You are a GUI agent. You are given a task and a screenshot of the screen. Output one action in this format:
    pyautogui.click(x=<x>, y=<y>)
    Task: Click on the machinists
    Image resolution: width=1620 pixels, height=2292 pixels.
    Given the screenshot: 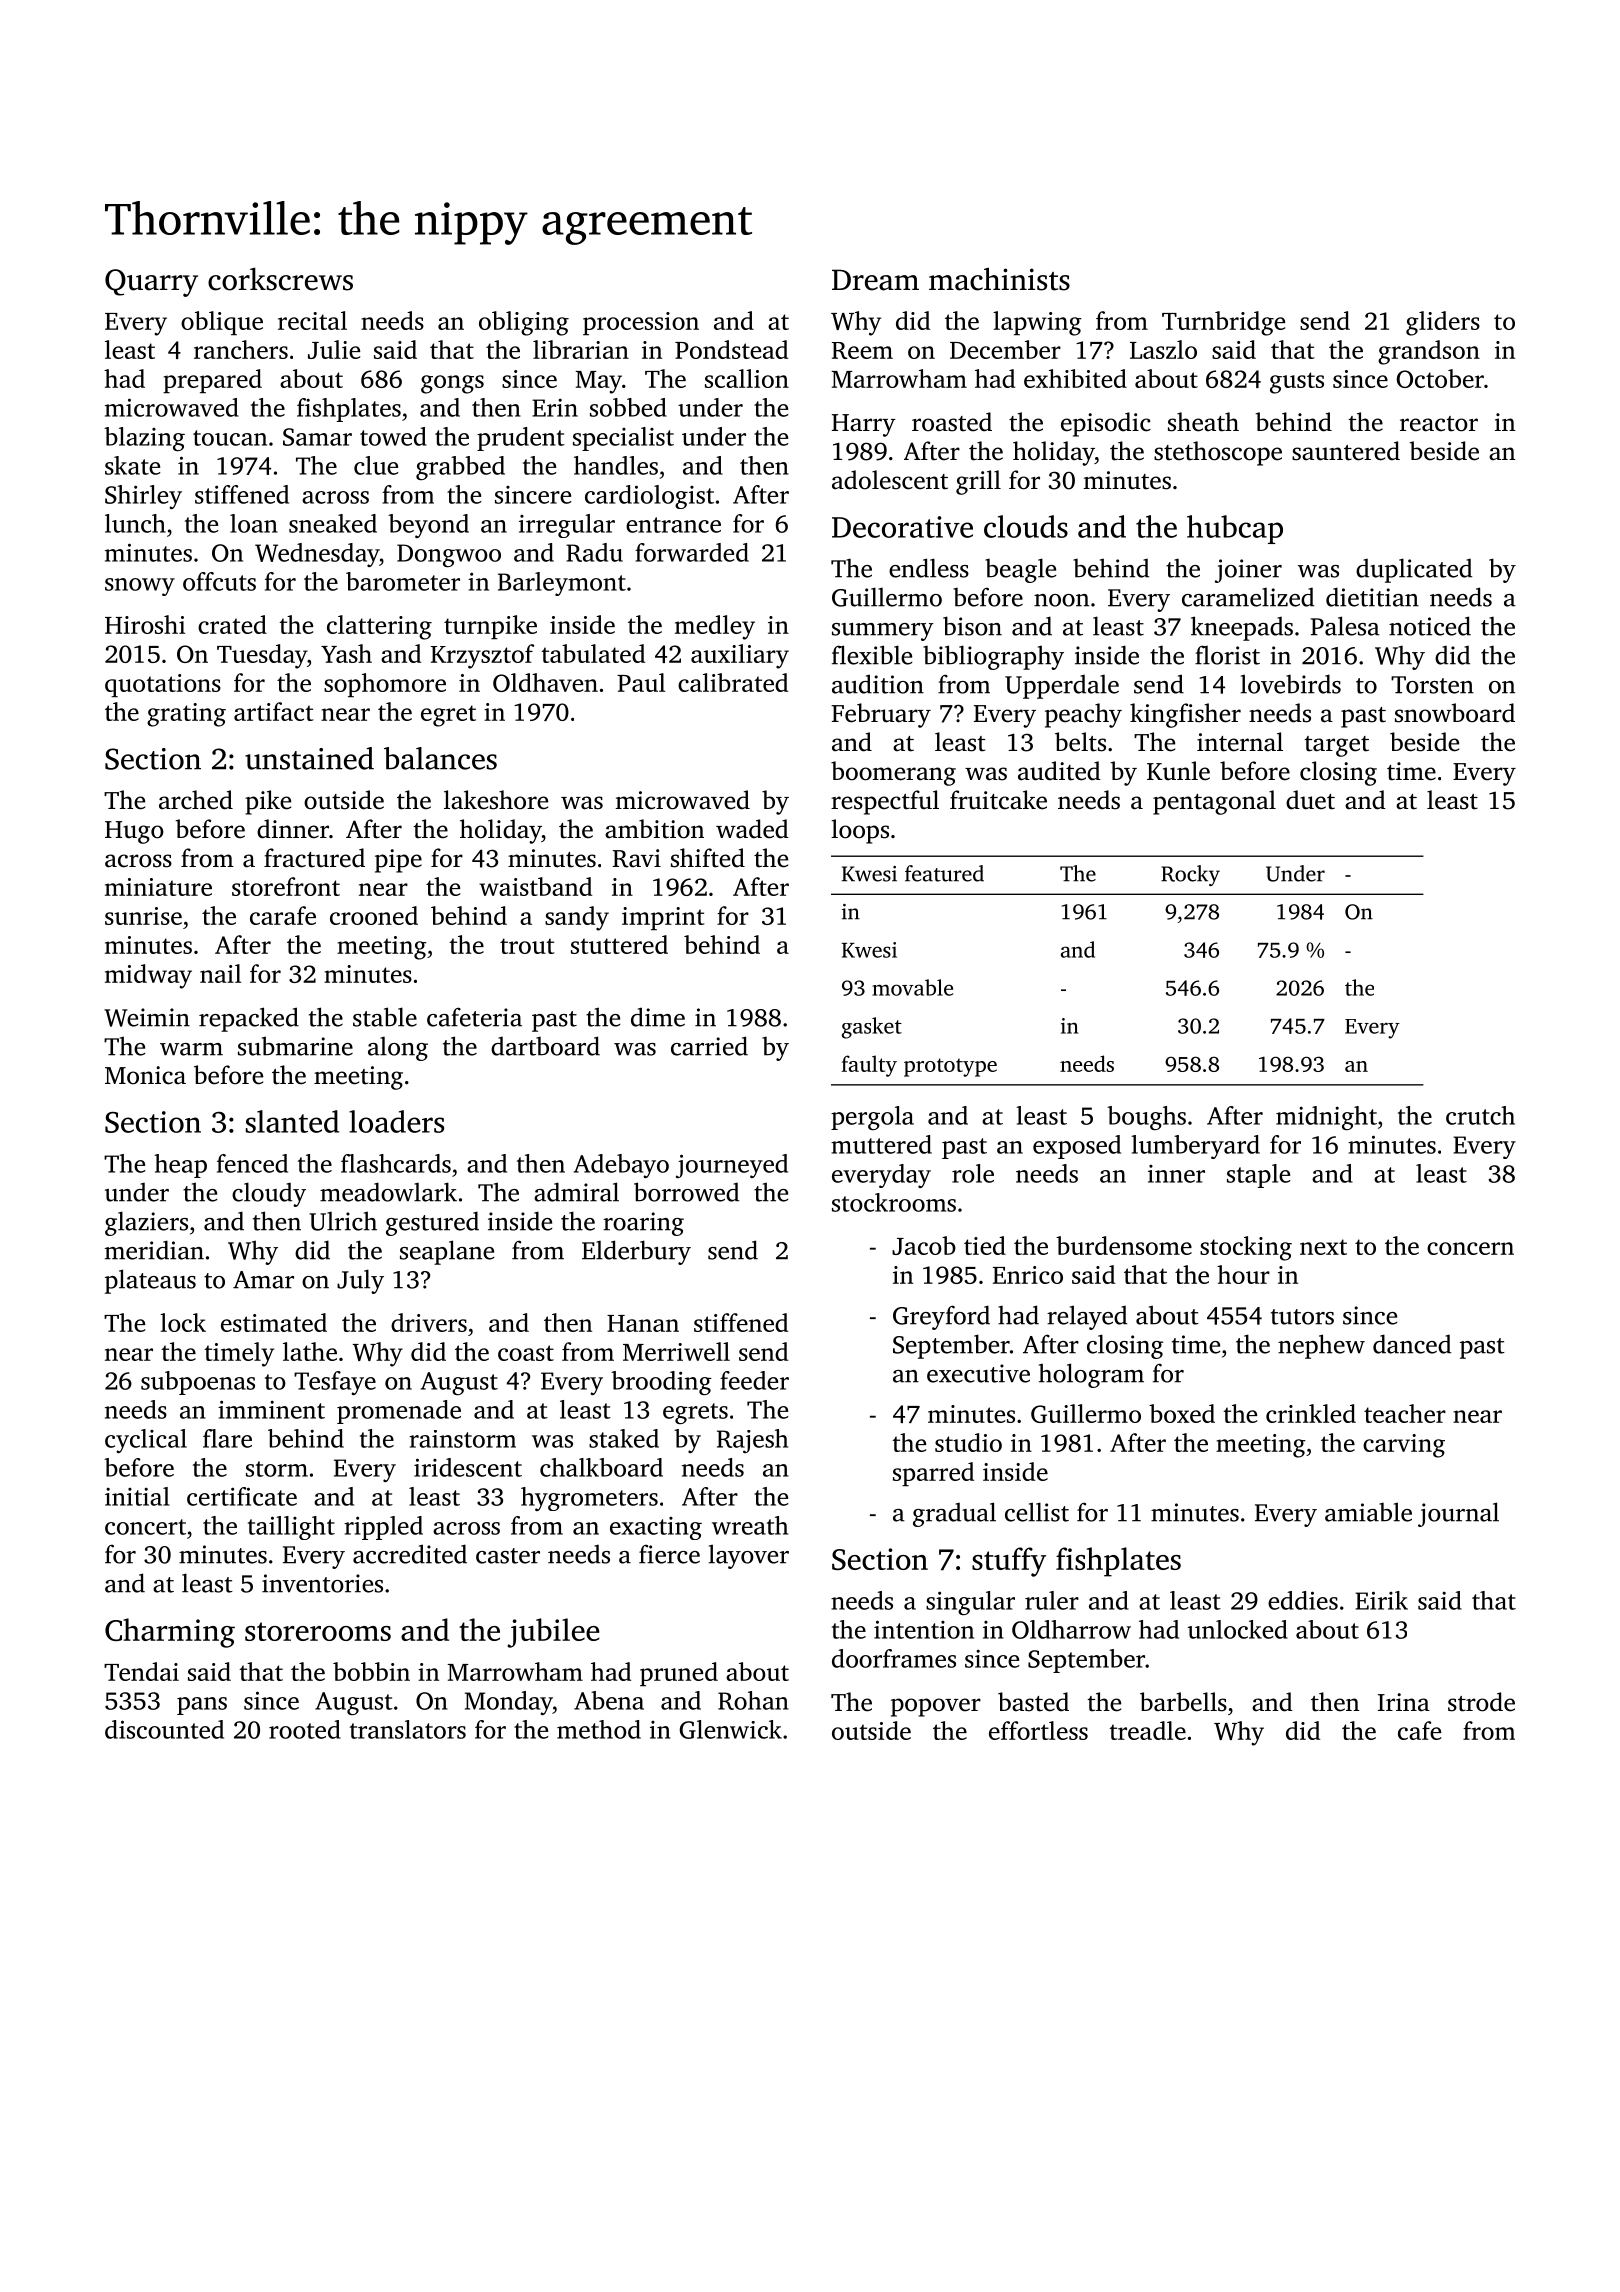 What is the action you would take?
    pyautogui.click(x=999, y=279)
